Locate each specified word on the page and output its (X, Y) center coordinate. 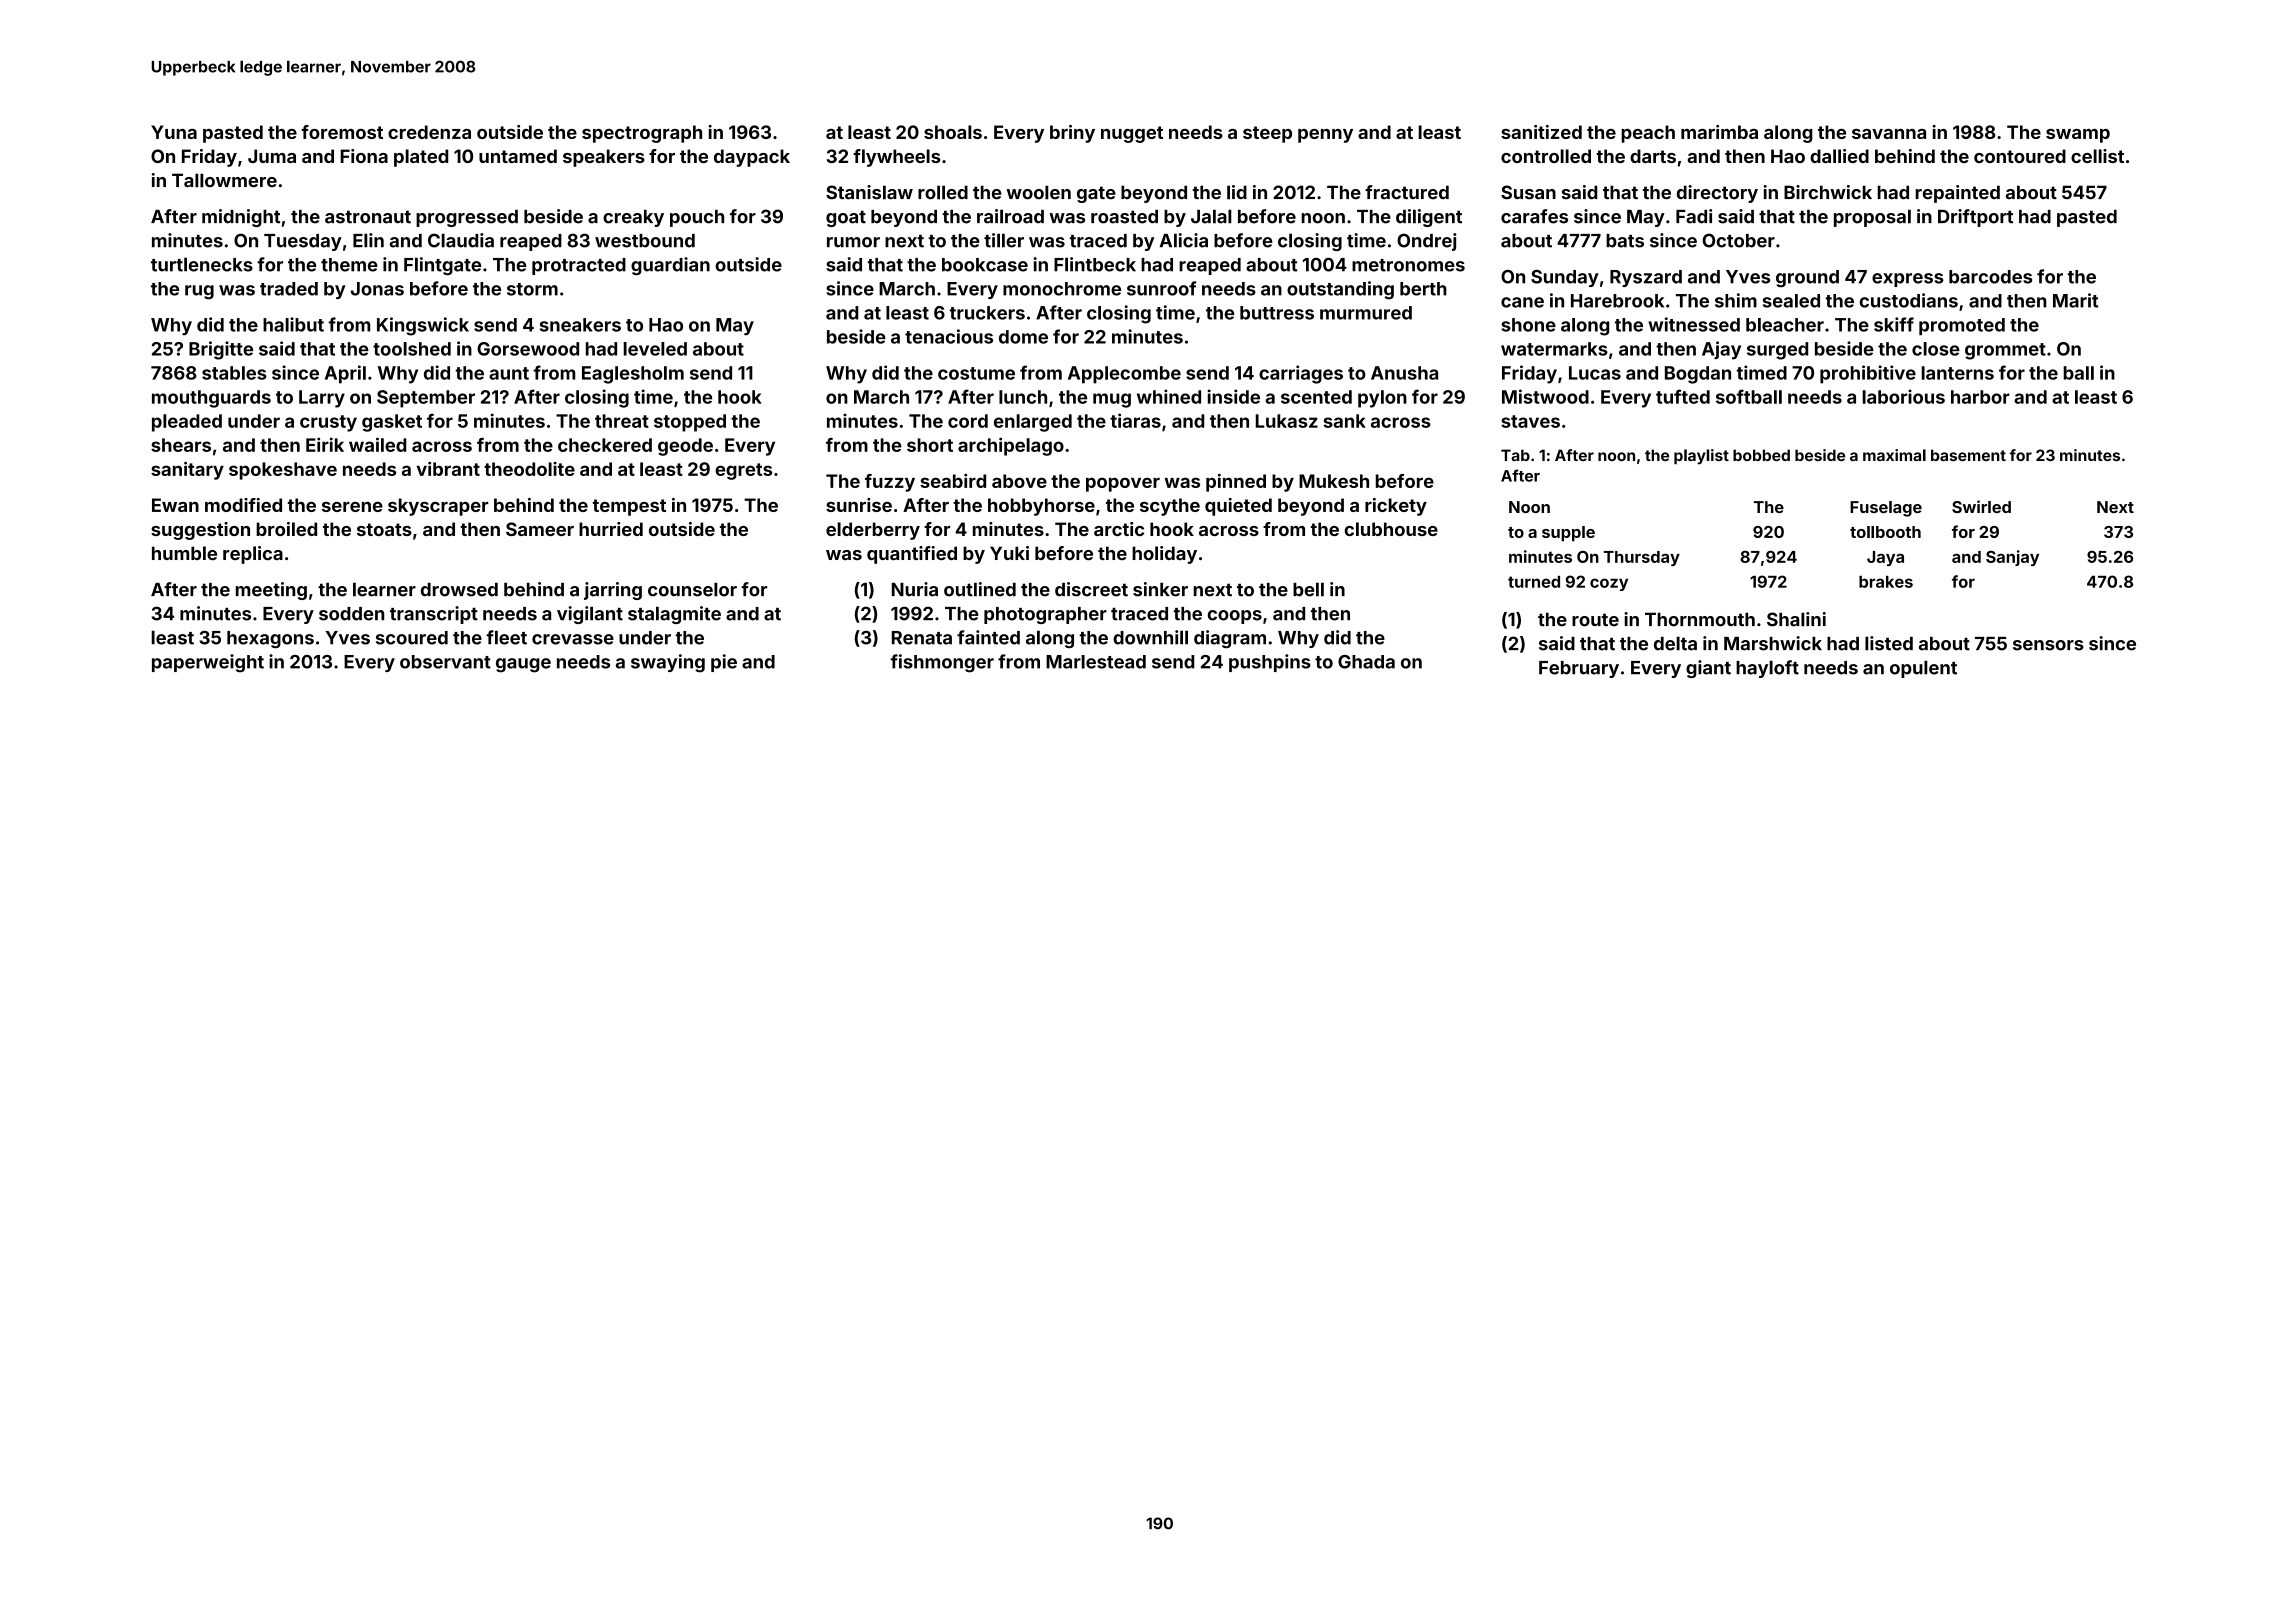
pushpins (1270, 663)
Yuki (1009, 553)
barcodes (1990, 277)
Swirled (1981, 506)
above (1019, 481)
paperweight (208, 663)
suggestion (200, 531)
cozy (1609, 584)
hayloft (1767, 669)
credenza (429, 132)
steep (1267, 134)
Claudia (461, 240)
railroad (1010, 216)
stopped (690, 423)
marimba (1719, 132)
